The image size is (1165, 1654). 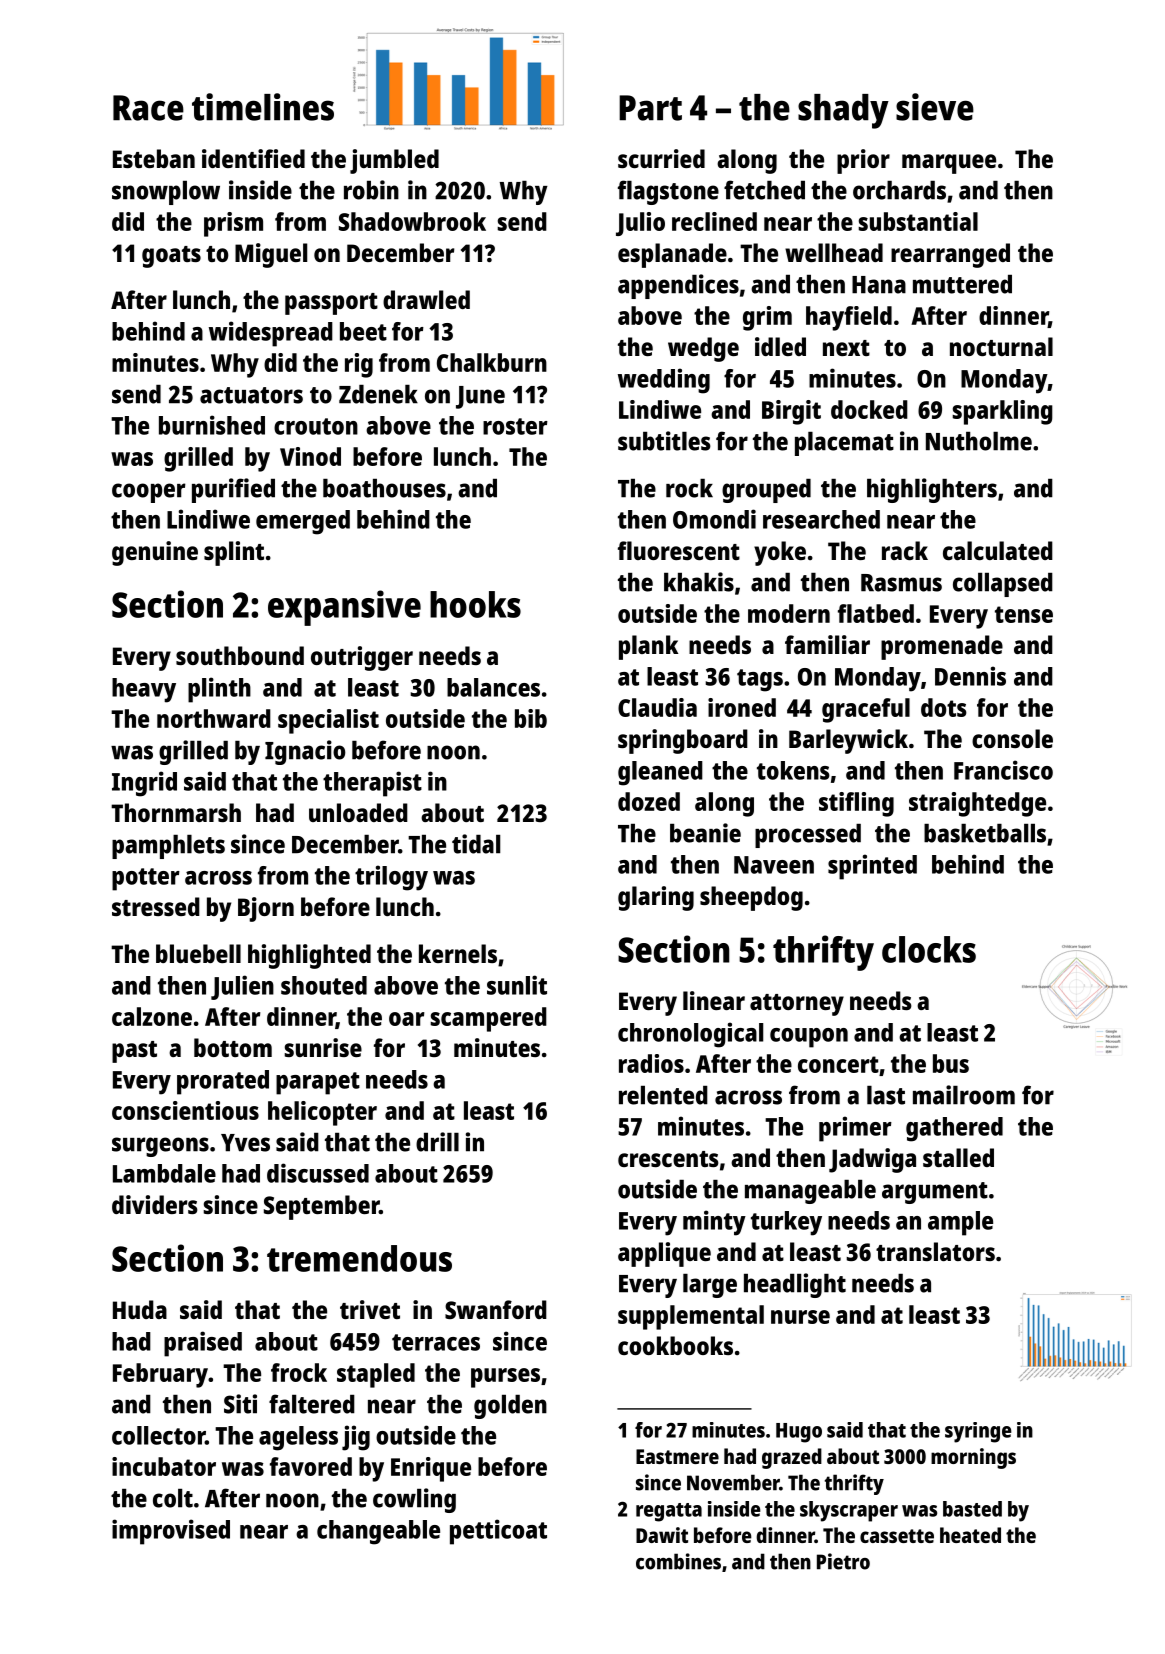 What do you see at coordinates (679, 550) in the screenshot?
I see `fluorescent` at bounding box center [679, 550].
